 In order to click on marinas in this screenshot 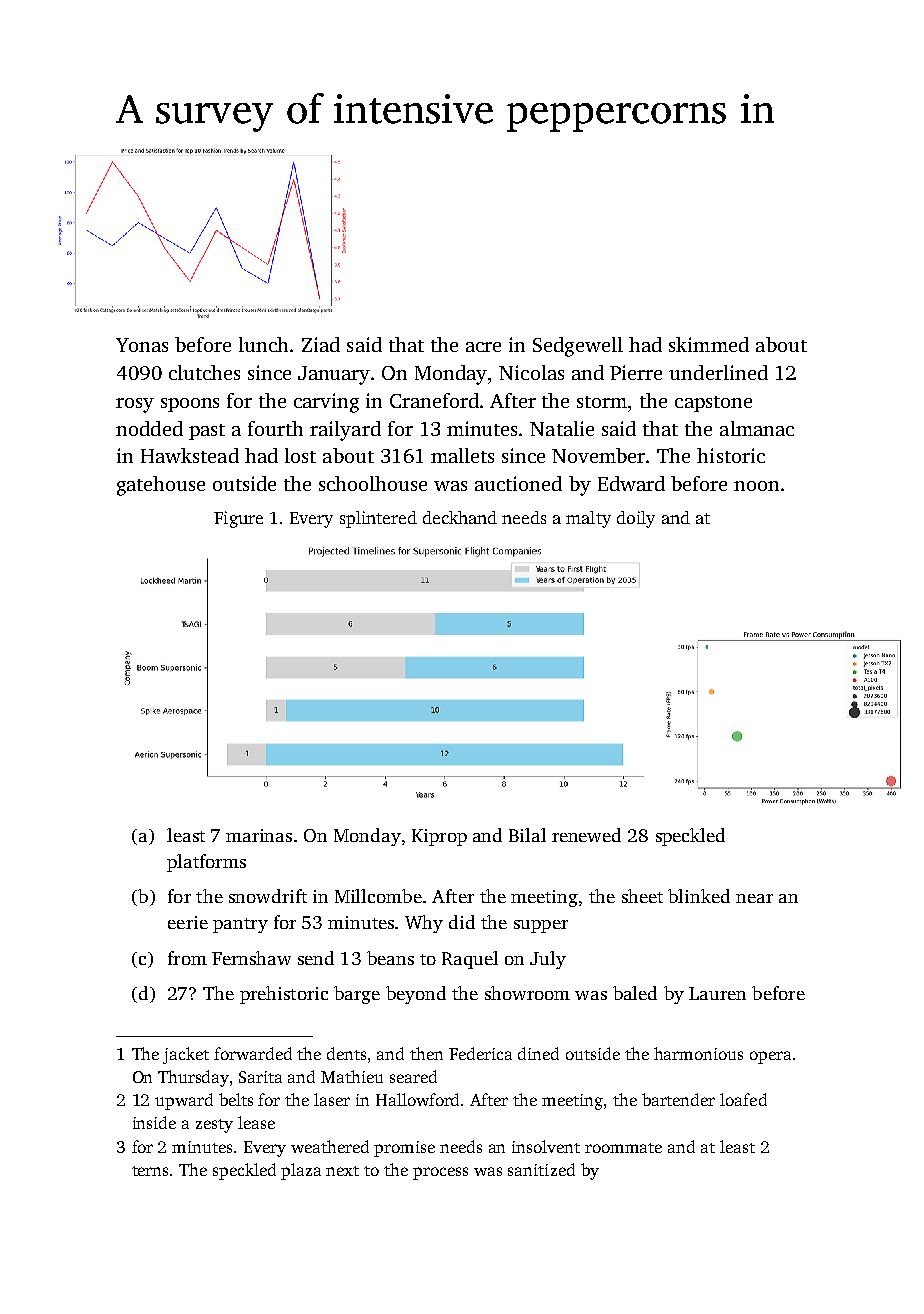, I will do `click(259, 835)`.
